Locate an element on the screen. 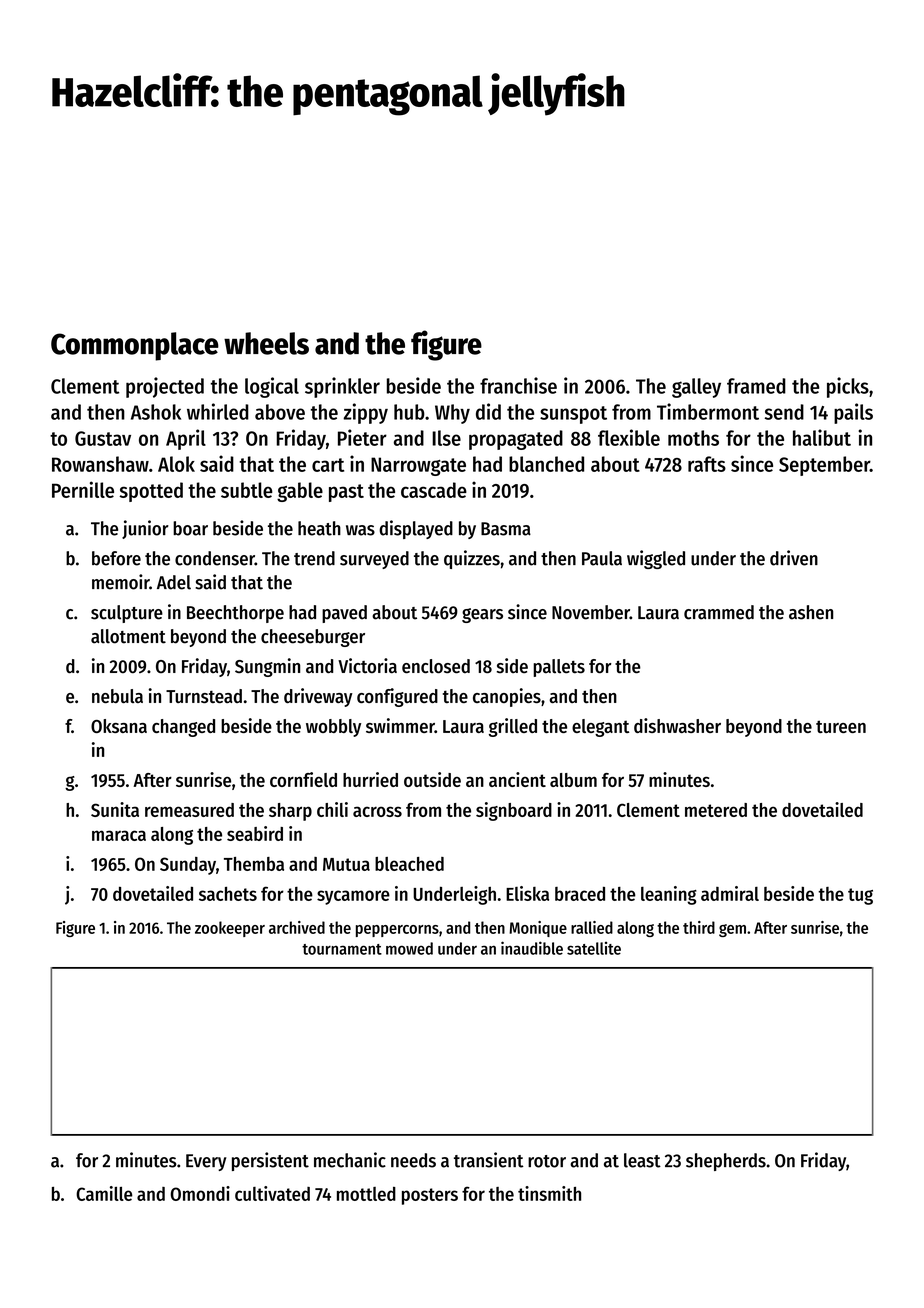 The image size is (924, 1308). Mutua is located at coordinates (346, 864).
